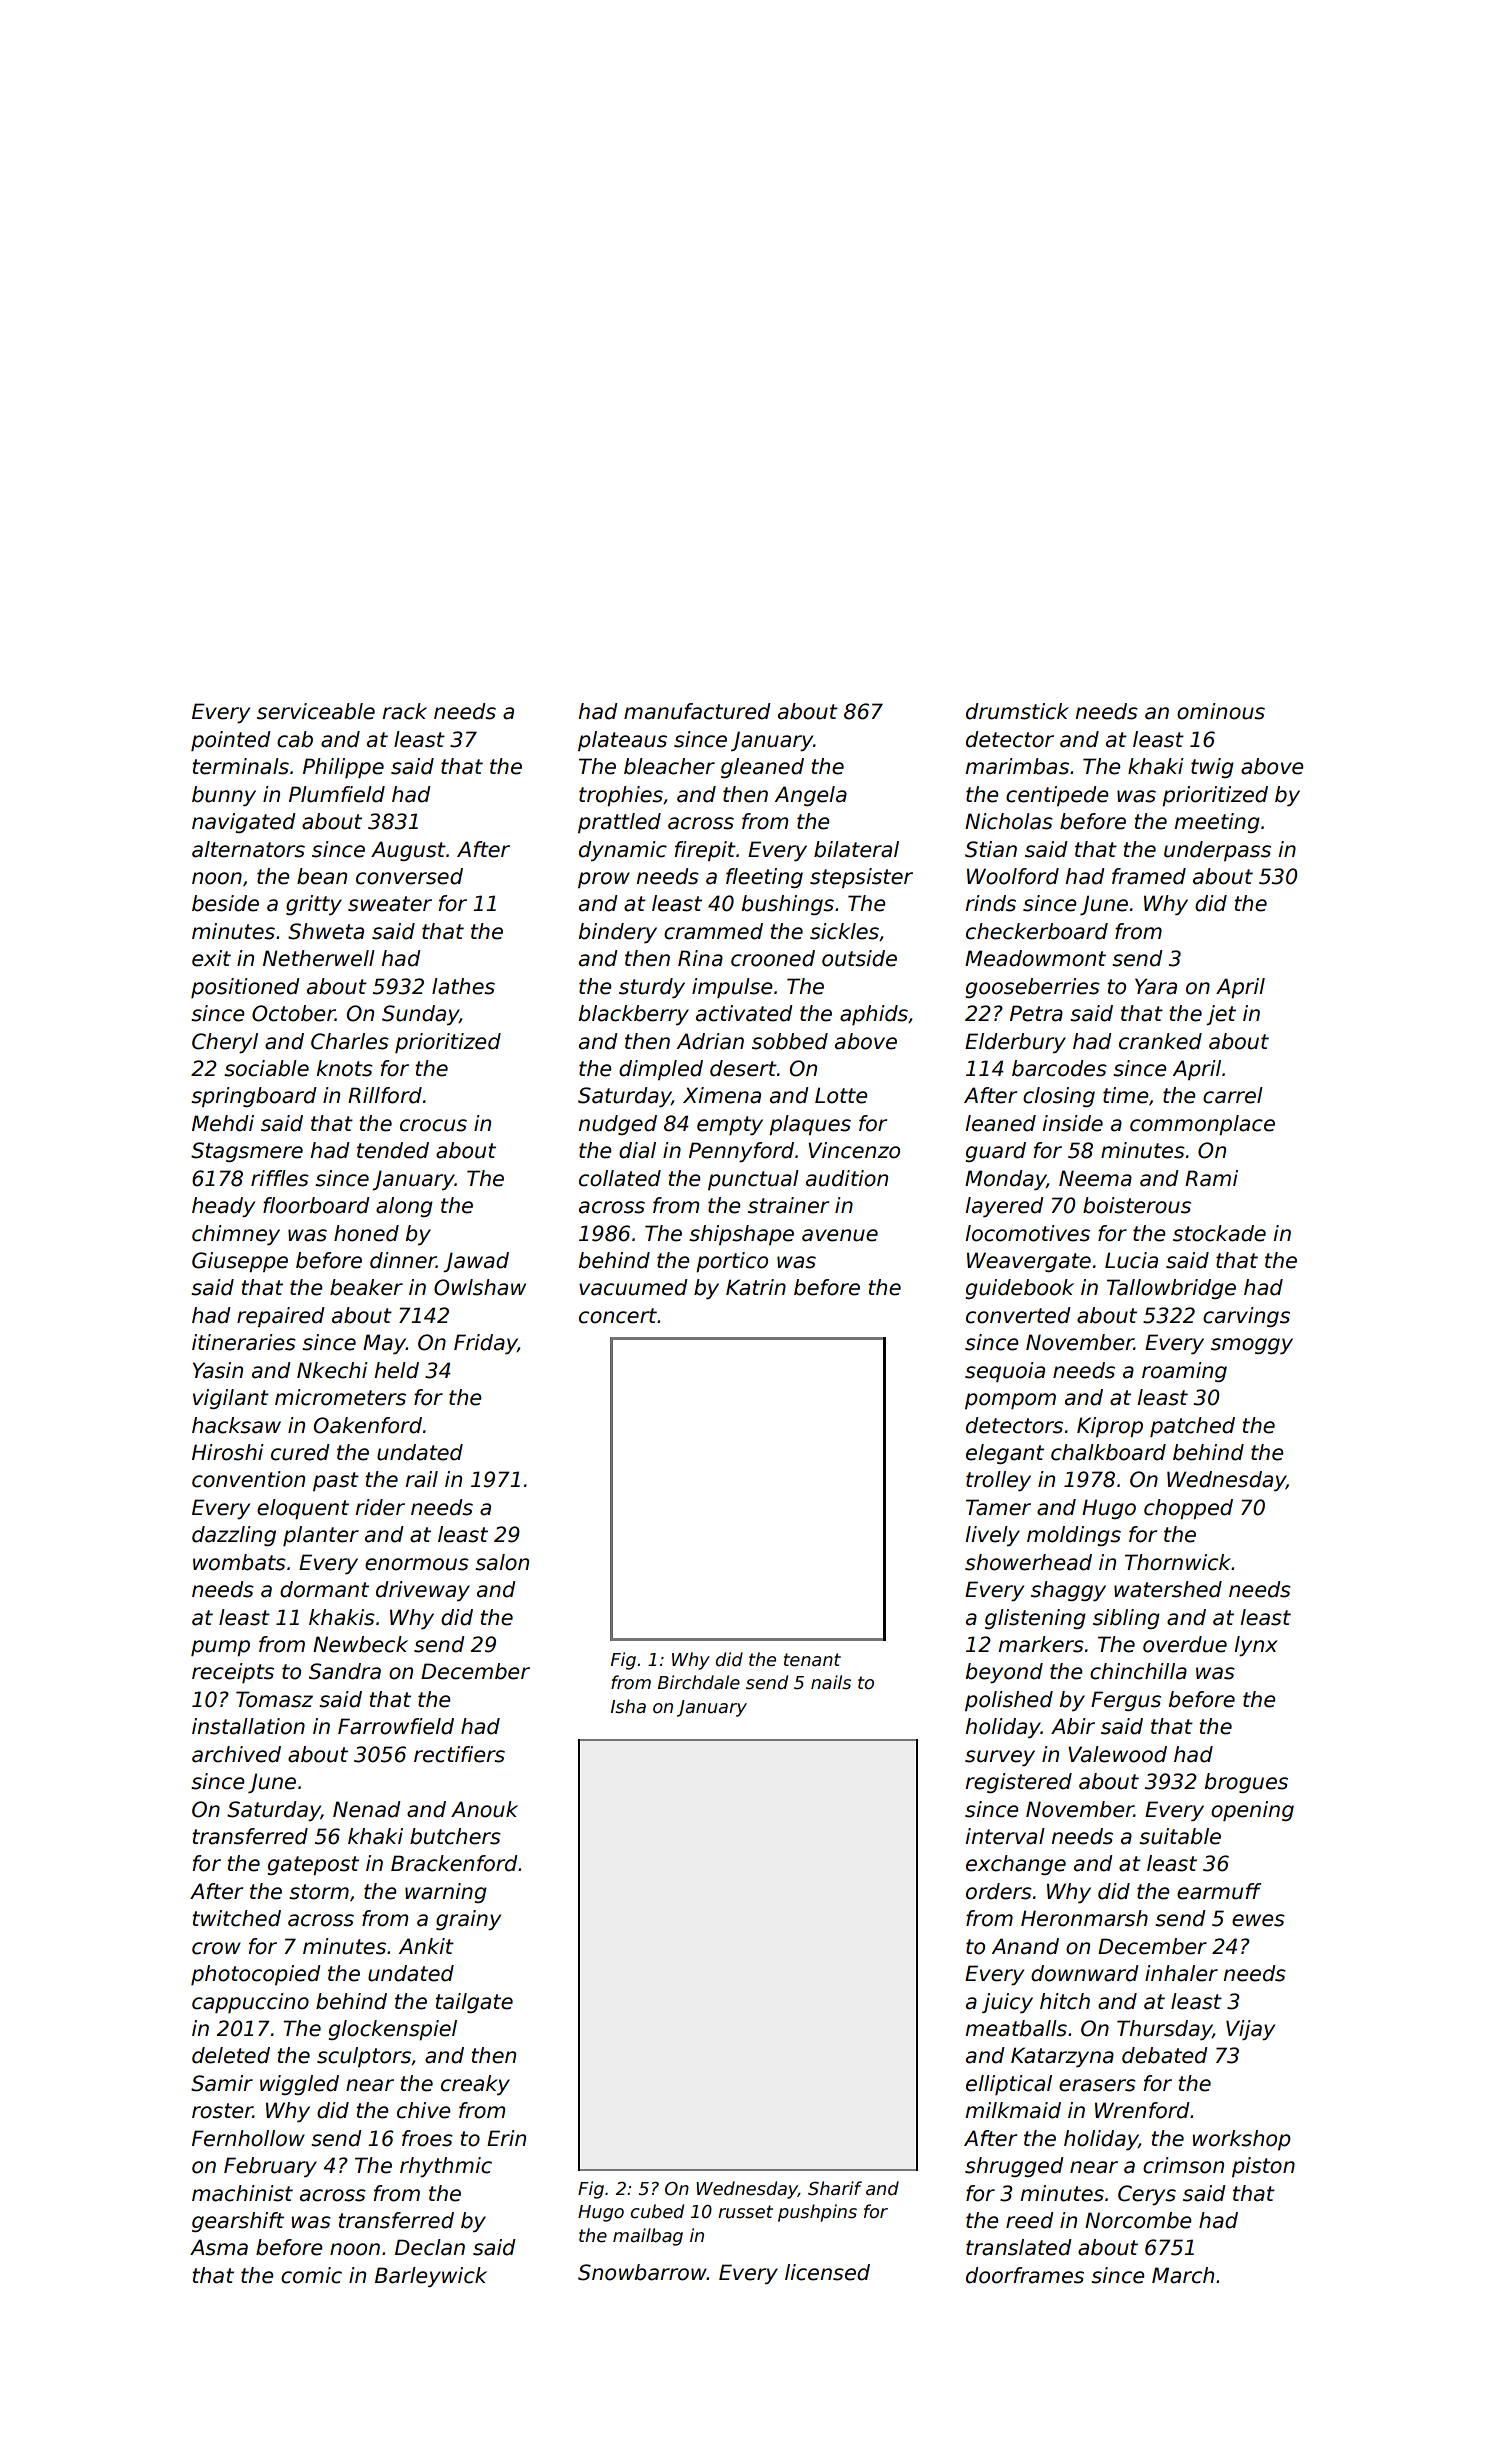 The height and width of the screenshot is (2464, 1496). Describe the element at coordinates (1005, 1836) in the screenshot. I see `interval` at that location.
